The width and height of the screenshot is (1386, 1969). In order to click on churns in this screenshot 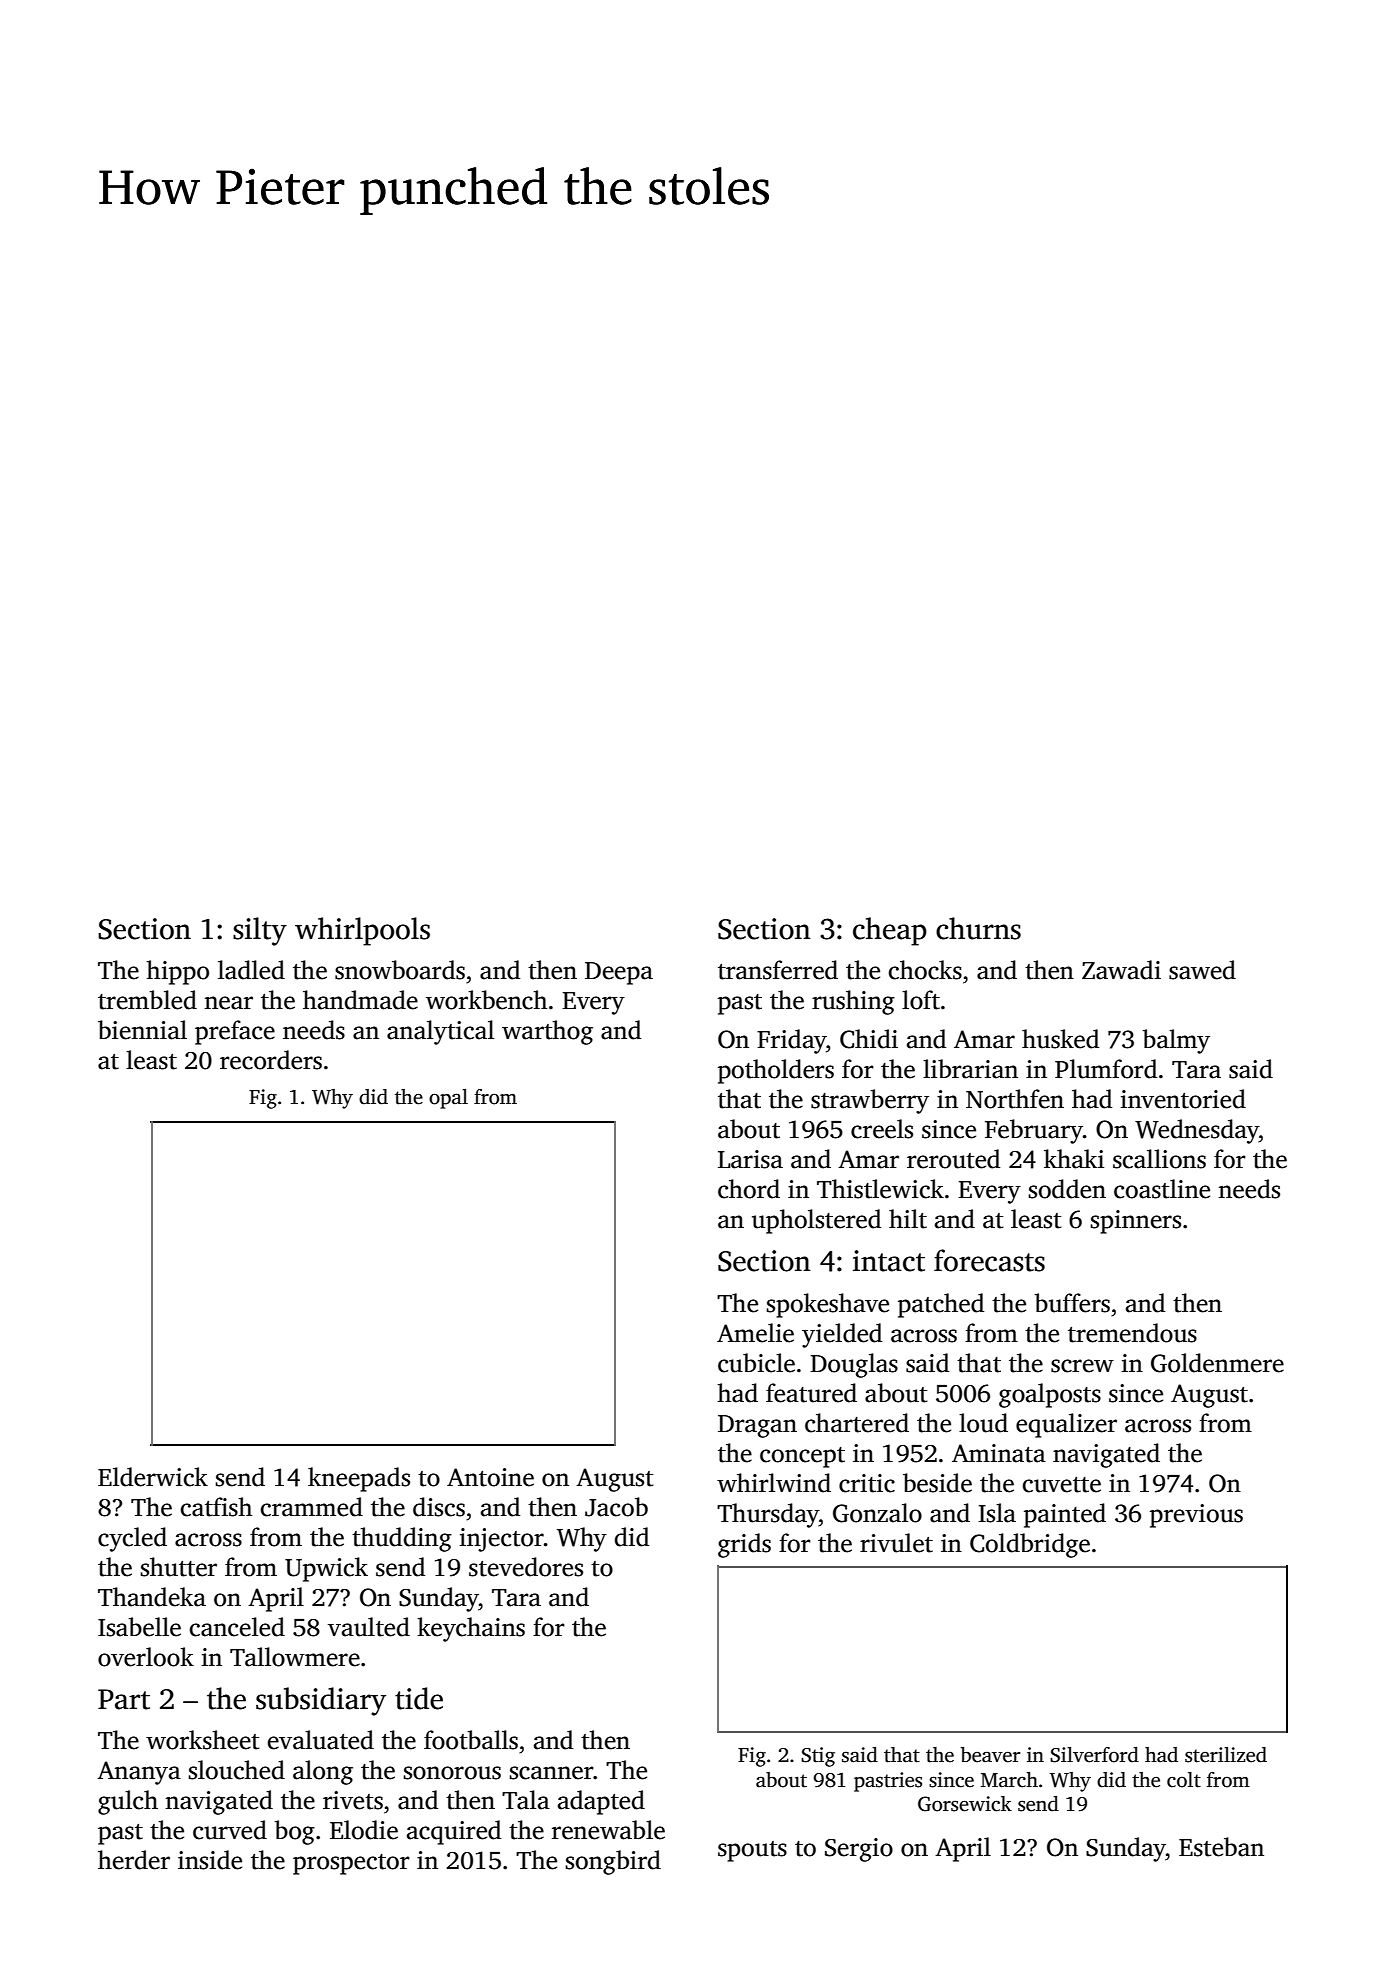, I will do `click(978, 928)`.
